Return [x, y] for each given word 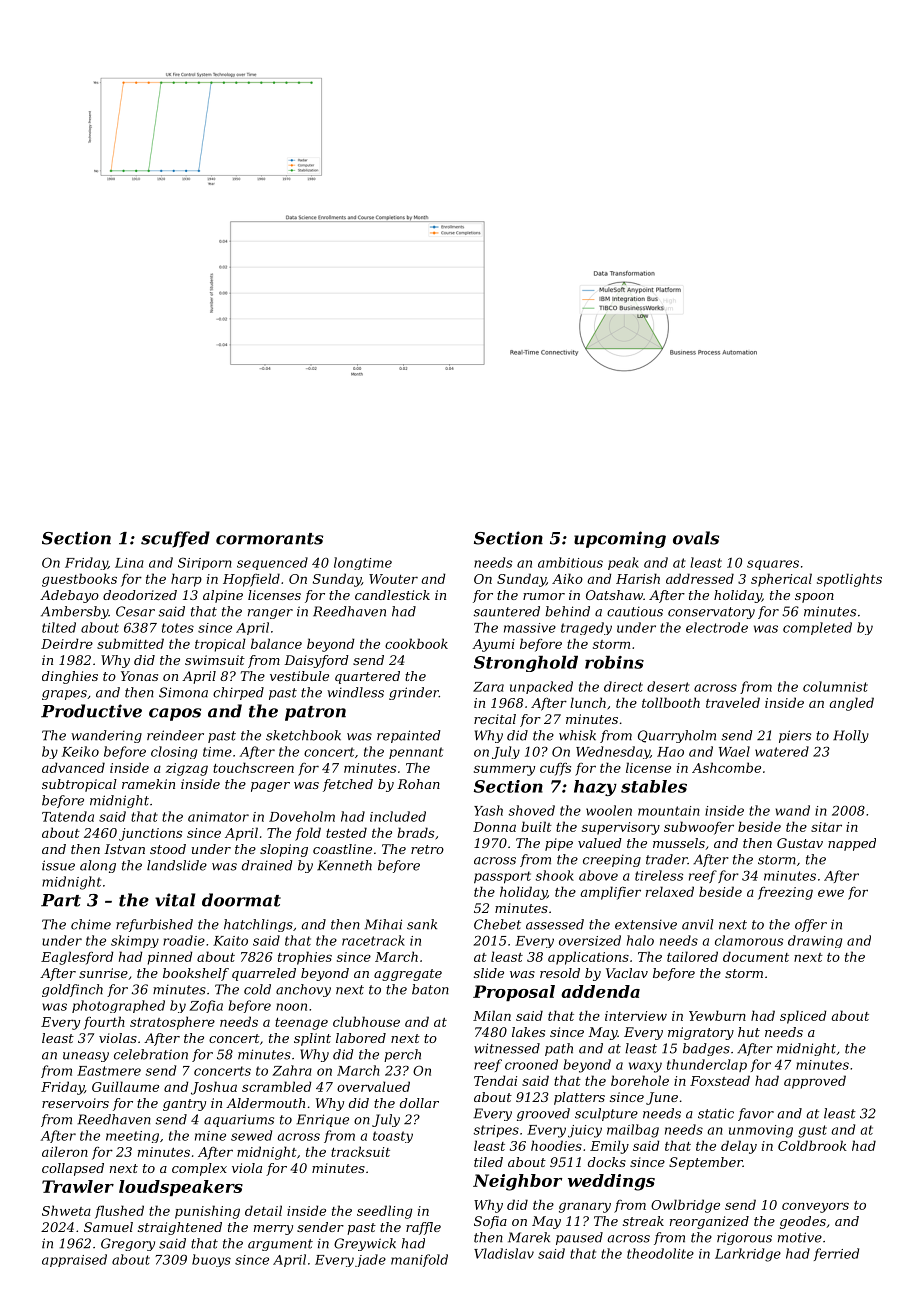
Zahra [292, 1070]
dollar [419, 1103]
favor [756, 1114]
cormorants [269, 539]
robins [614, 662]
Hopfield [251, 580]
